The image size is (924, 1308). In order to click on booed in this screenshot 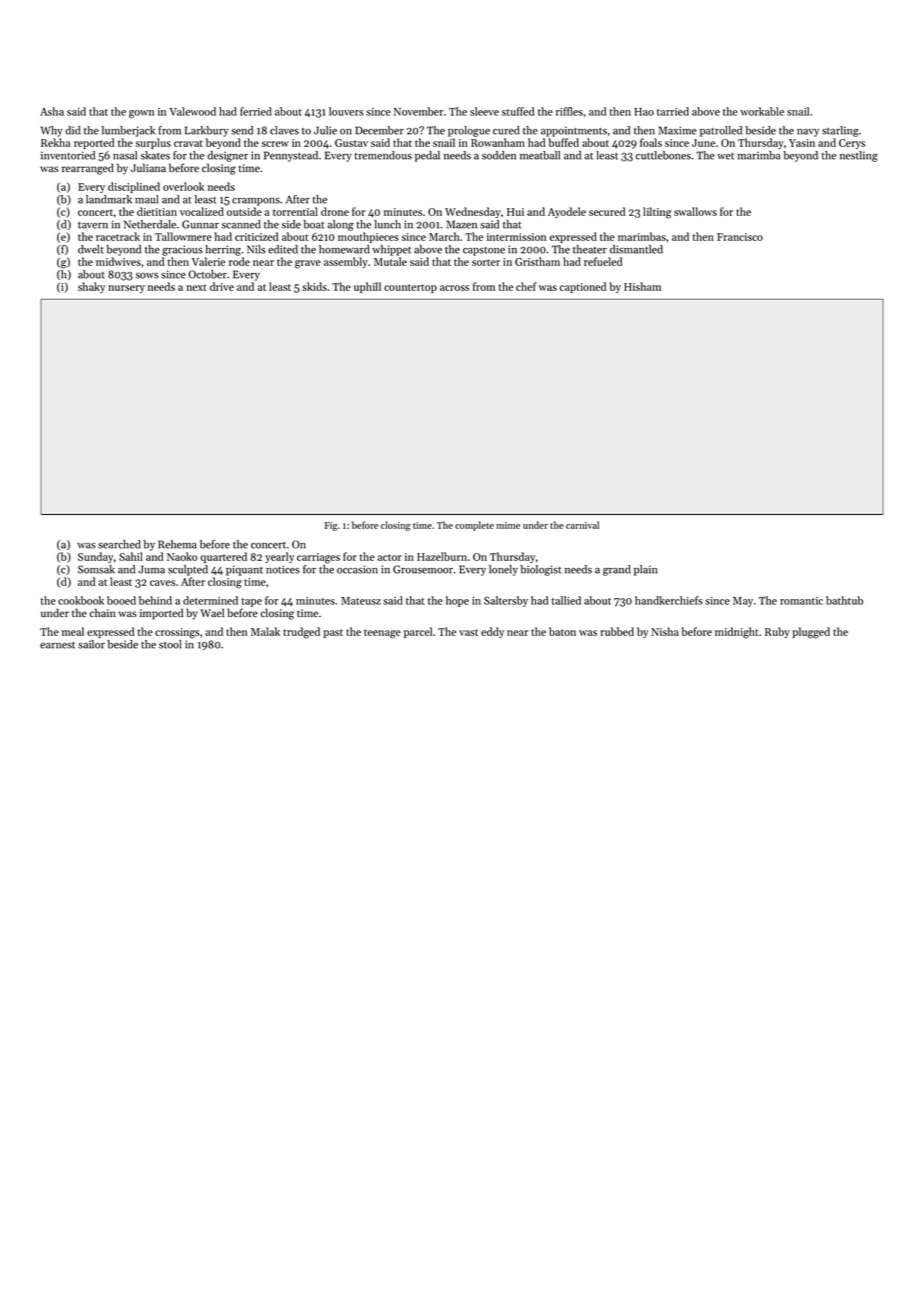, I will do `click(121, 600)`.
